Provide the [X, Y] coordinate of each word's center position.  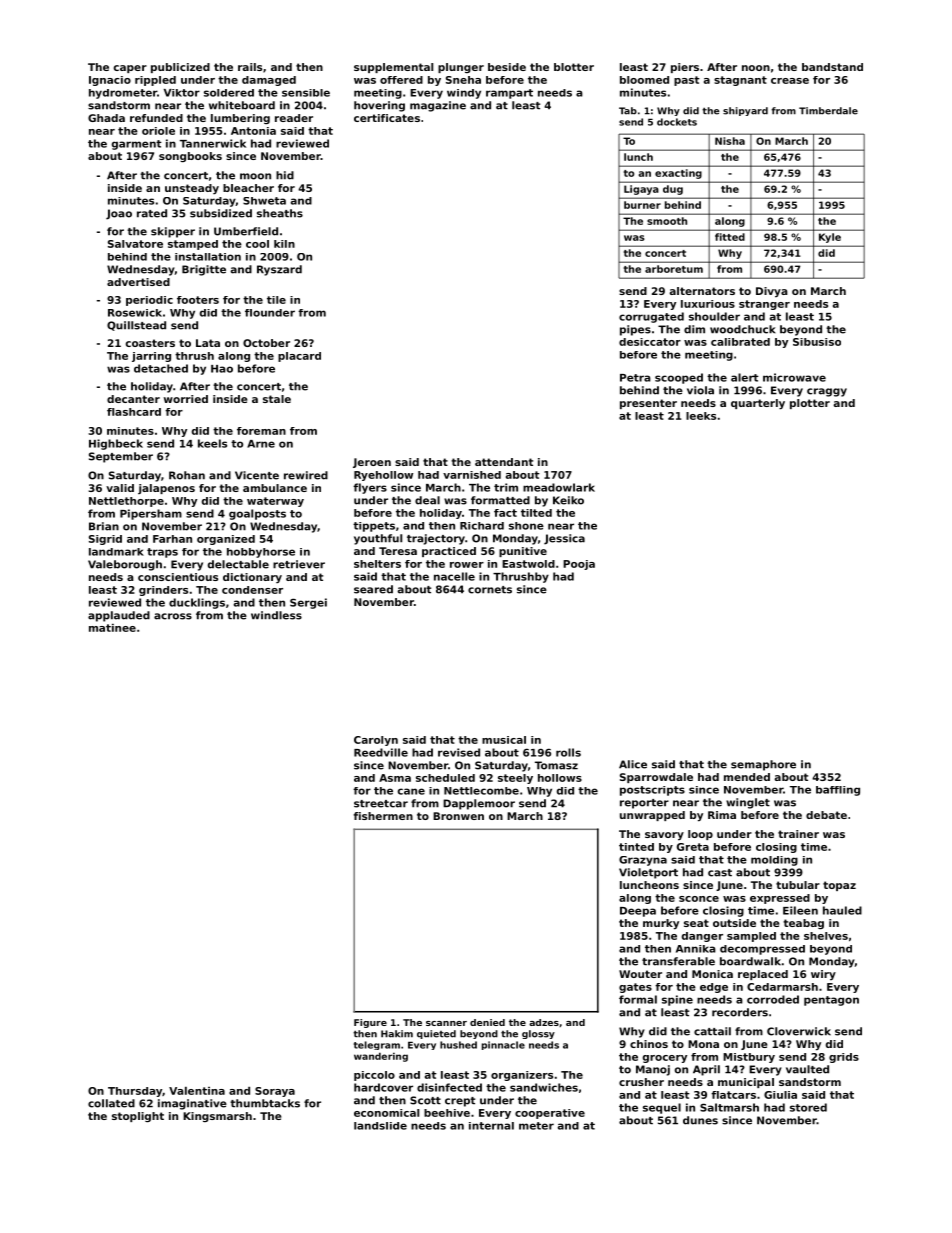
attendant [504, 462]
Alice [633, 764]
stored [808, 1107]
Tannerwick [213, 143]
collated [111, 1103]
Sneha [463, 80]
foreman [261, 431]
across [173, 616]
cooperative [550, 1114]
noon [756, 68]
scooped [679, 378]
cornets [490, 590]
